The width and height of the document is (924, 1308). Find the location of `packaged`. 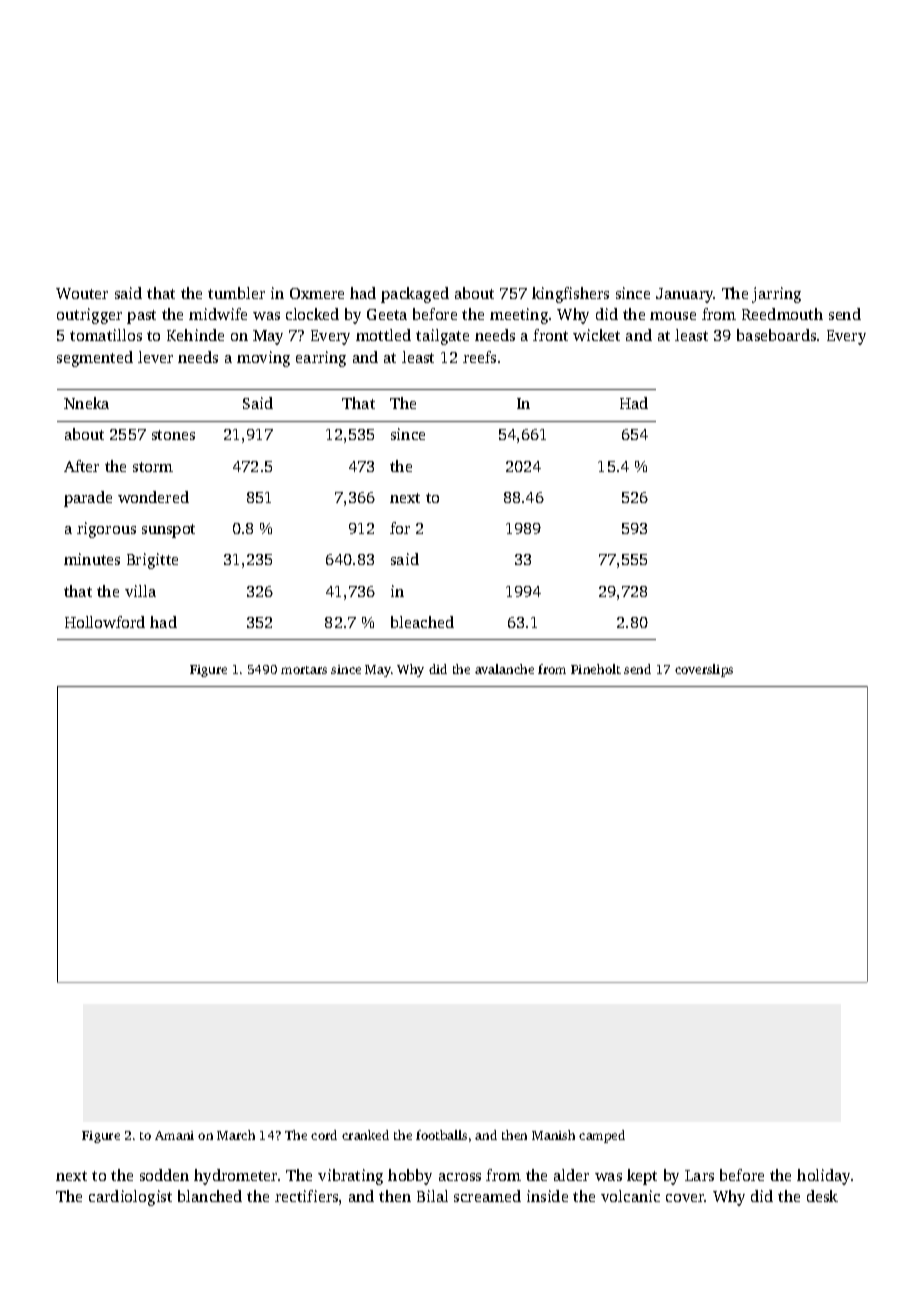

packaged is located at coordinates (415, 295).
